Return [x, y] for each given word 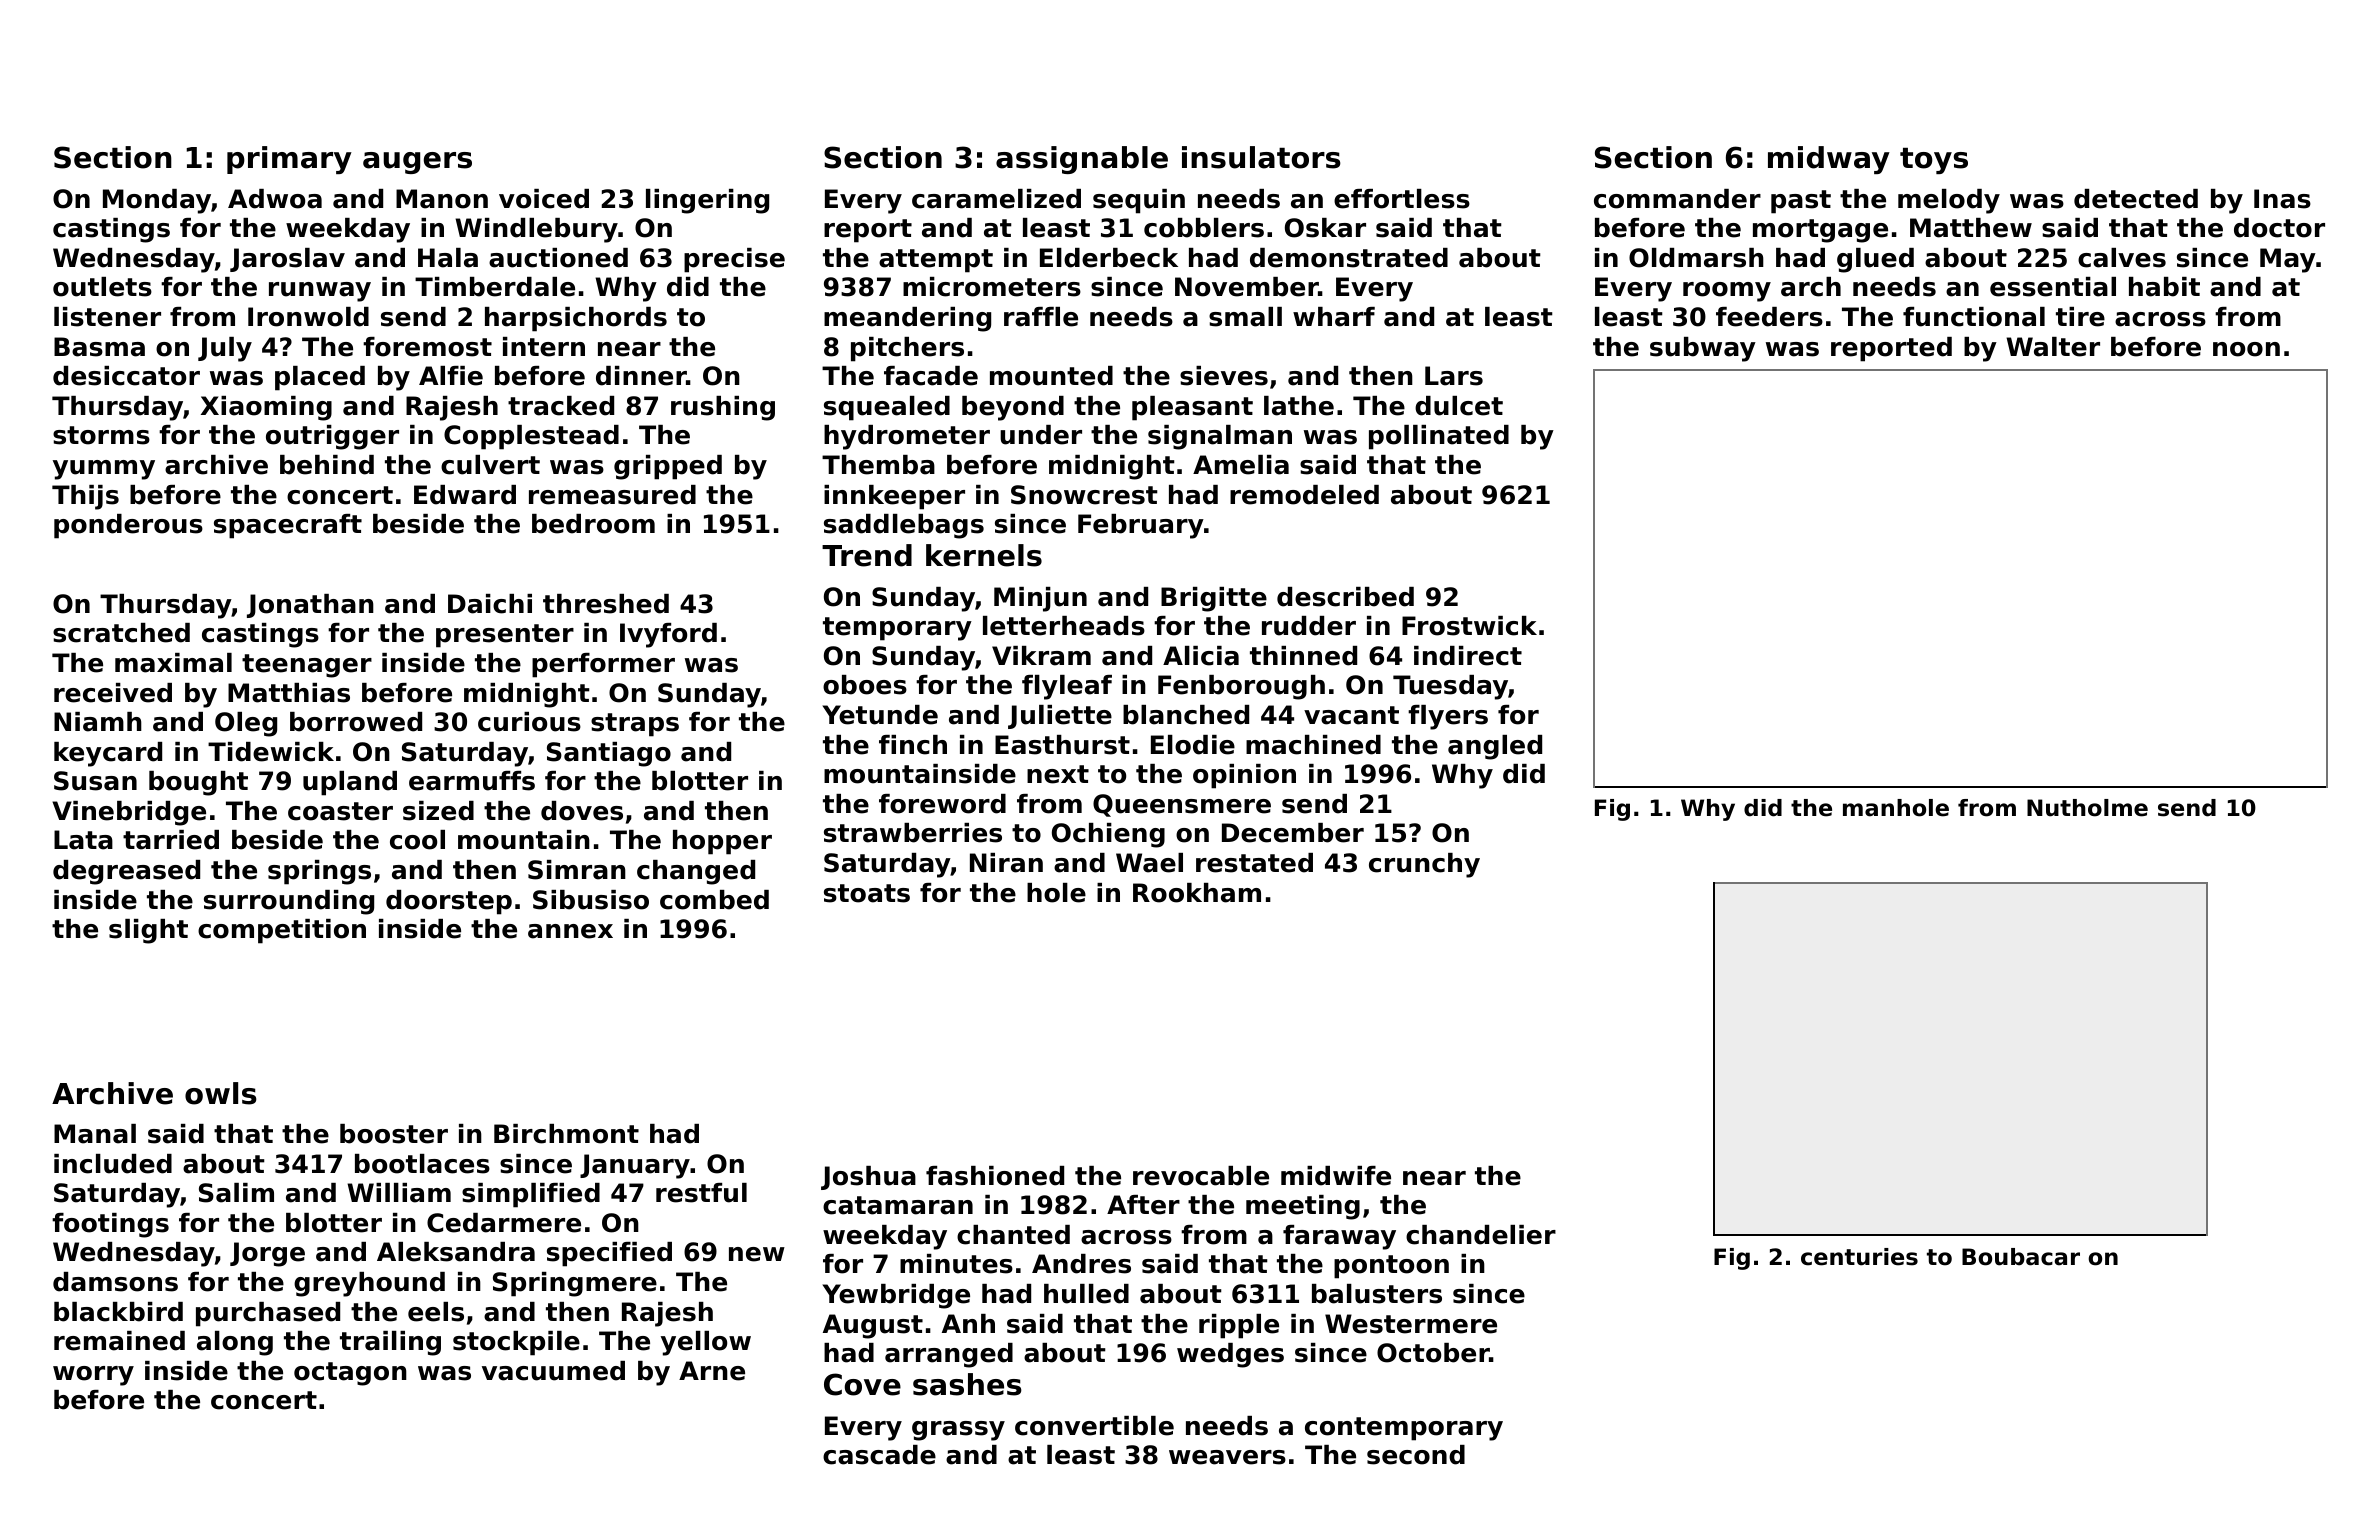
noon [2246, 349]
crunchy [1424, 865]
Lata [83, 840]
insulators [1261, 157]
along [235, 1343]
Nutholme [2087, 808]
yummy [104, 470]
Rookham [1197, 893]
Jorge [267, 1254]
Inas [2282, 199]
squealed [887, 408]
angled [1495, 747]
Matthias [289, 693]
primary [289, 160]
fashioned [995, 1176]
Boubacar [2021, 1257]
